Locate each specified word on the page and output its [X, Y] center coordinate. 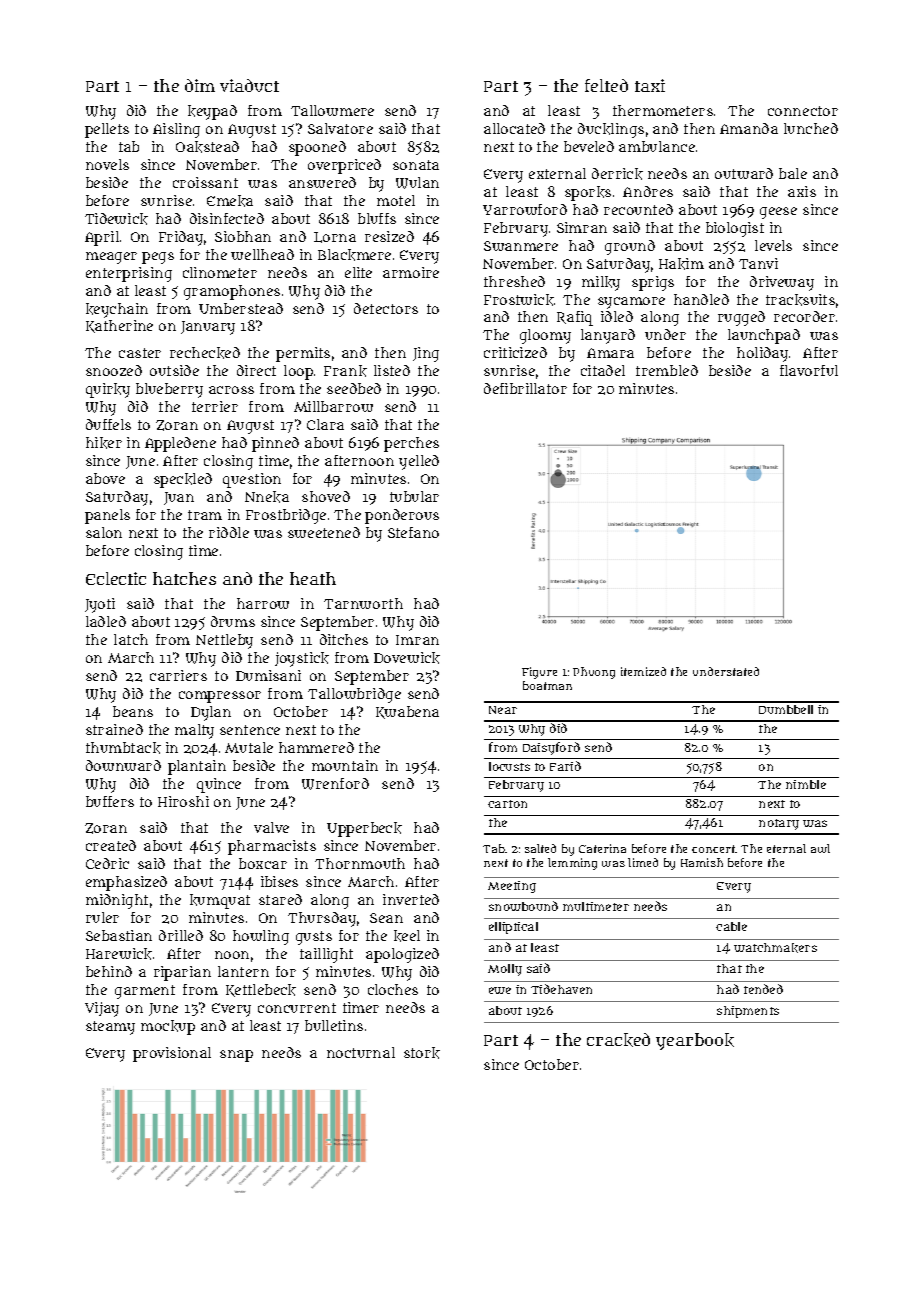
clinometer [220, 272]
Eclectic [116, 578]
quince [219, 785]
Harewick [119, 954]
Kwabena [407, 712]
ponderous [402, 516]
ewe [500, 990]
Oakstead [207, 147]
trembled [667, 370]
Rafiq [575, 318]
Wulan [417, 183]
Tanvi [758, 263]
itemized [643, 671]
